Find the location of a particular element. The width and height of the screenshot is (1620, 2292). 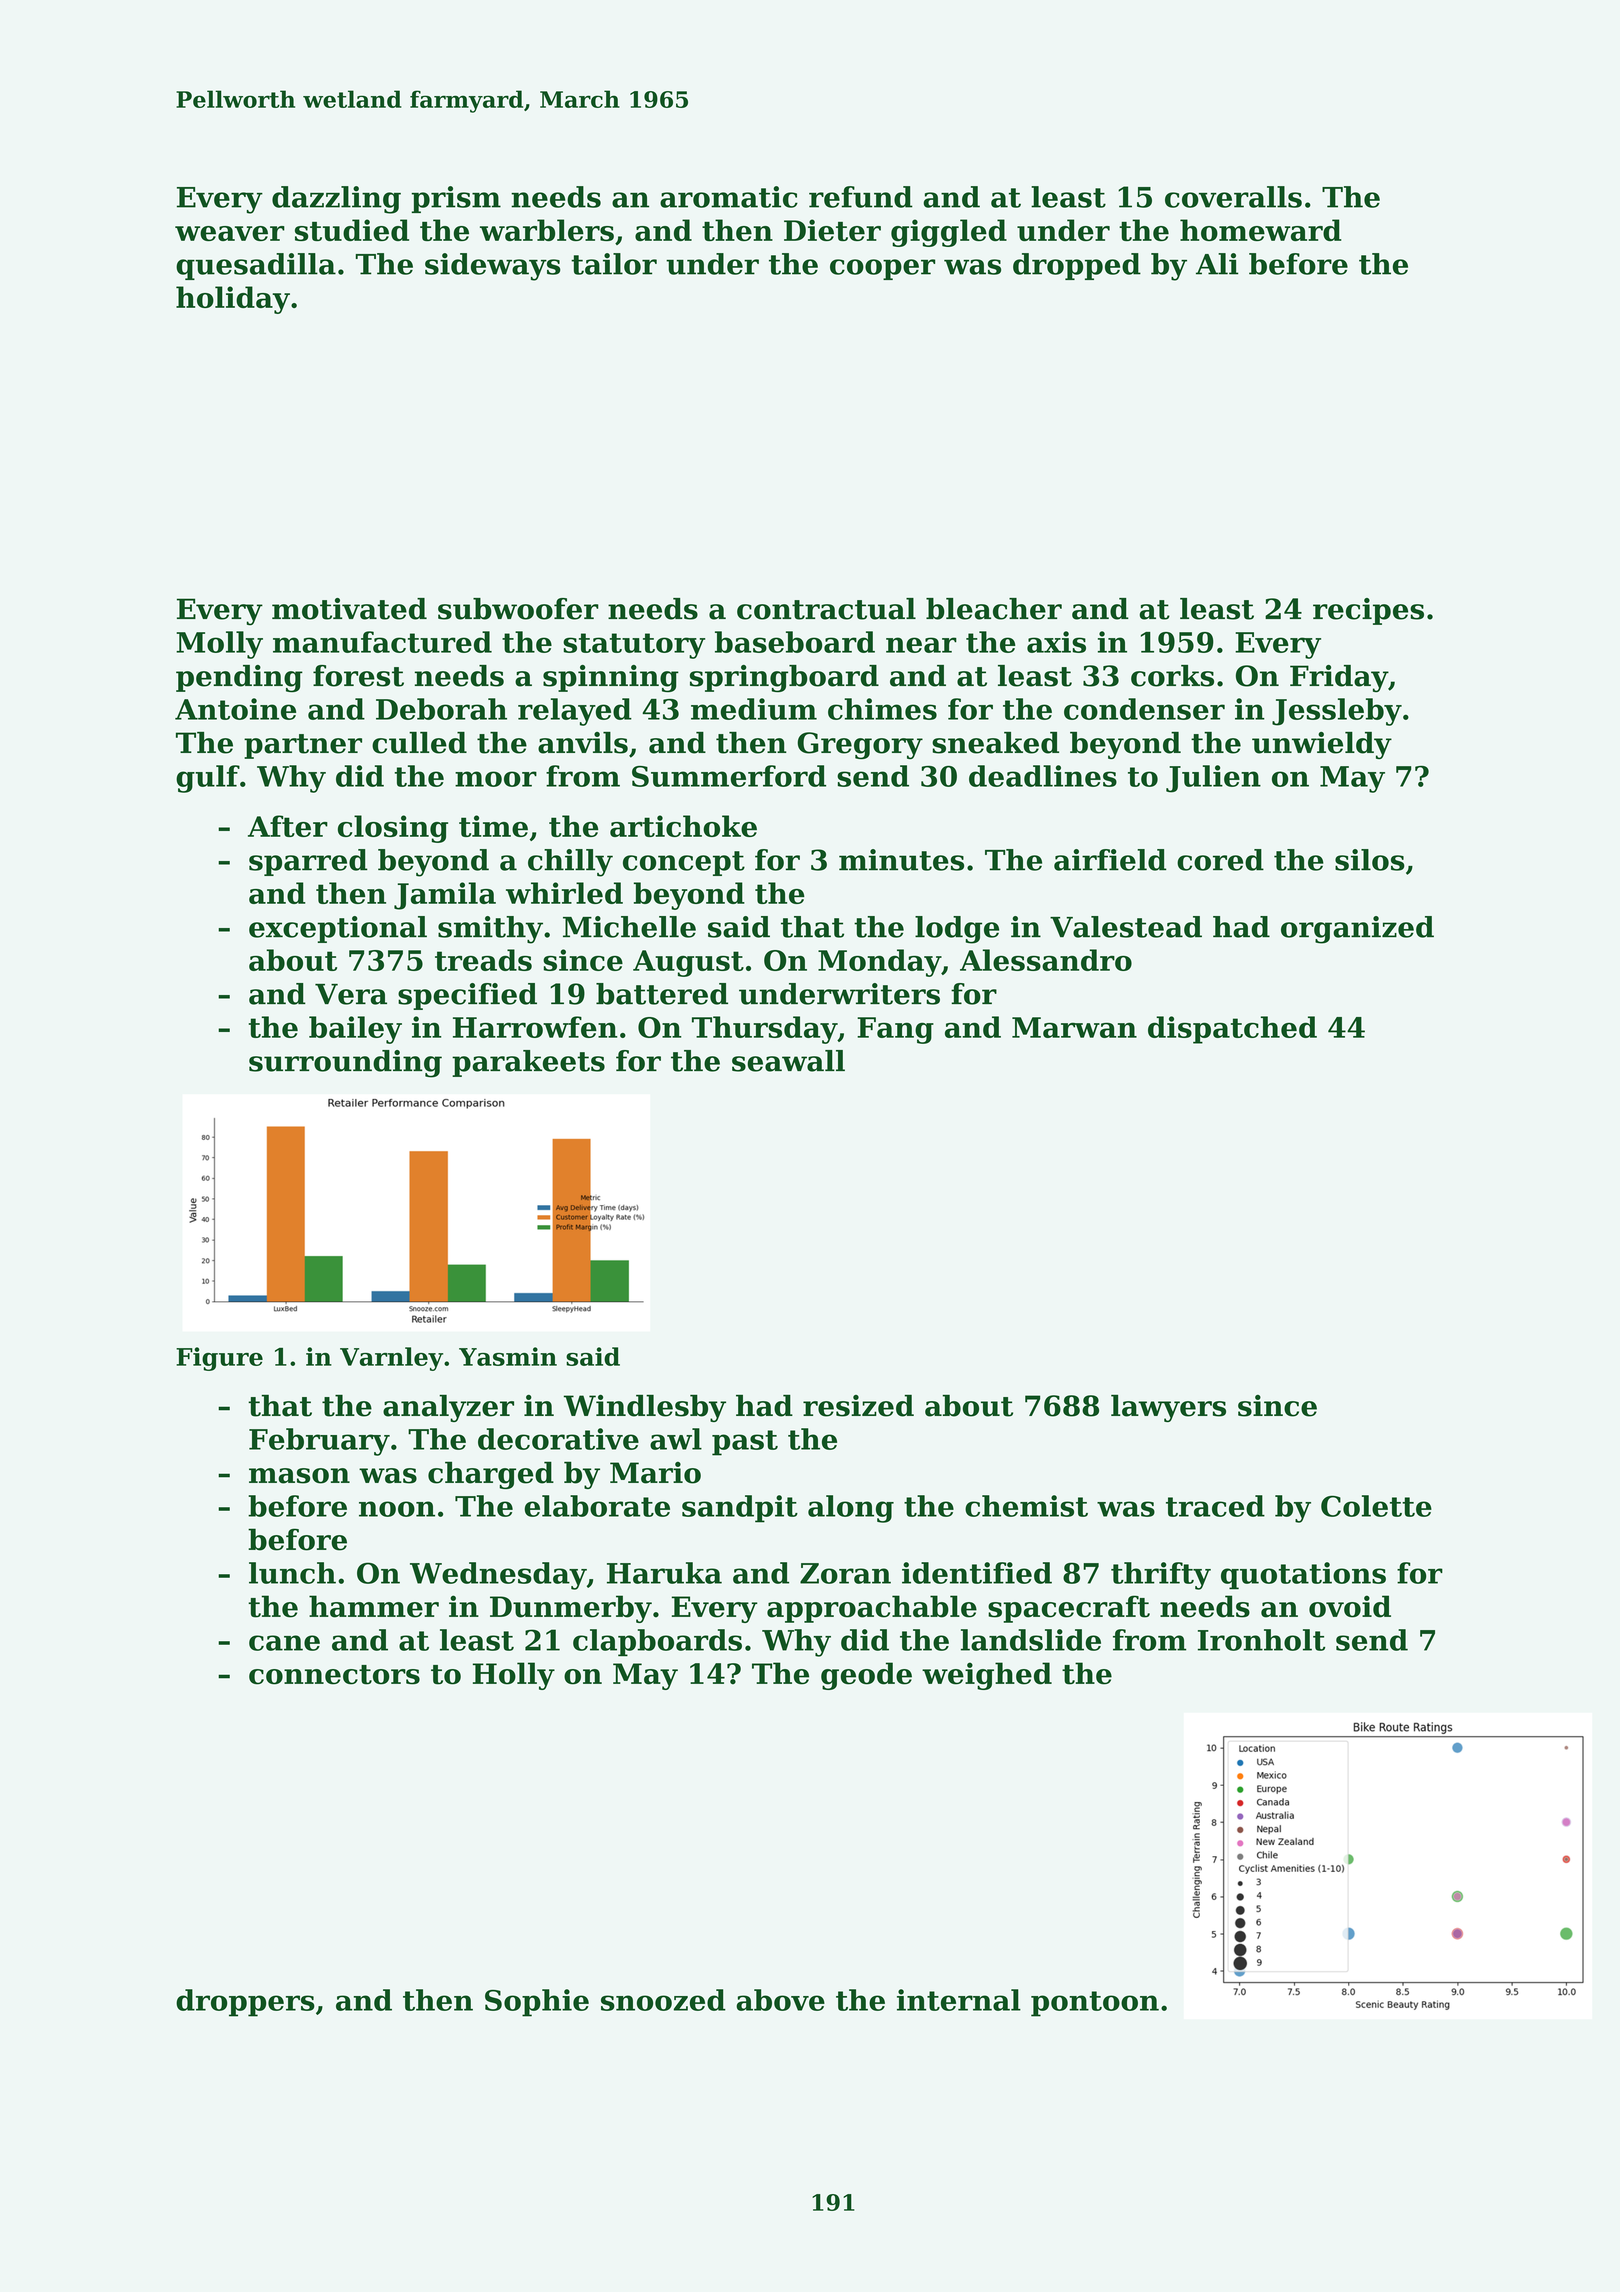

exceptional is located at coordinates (338, 929).
